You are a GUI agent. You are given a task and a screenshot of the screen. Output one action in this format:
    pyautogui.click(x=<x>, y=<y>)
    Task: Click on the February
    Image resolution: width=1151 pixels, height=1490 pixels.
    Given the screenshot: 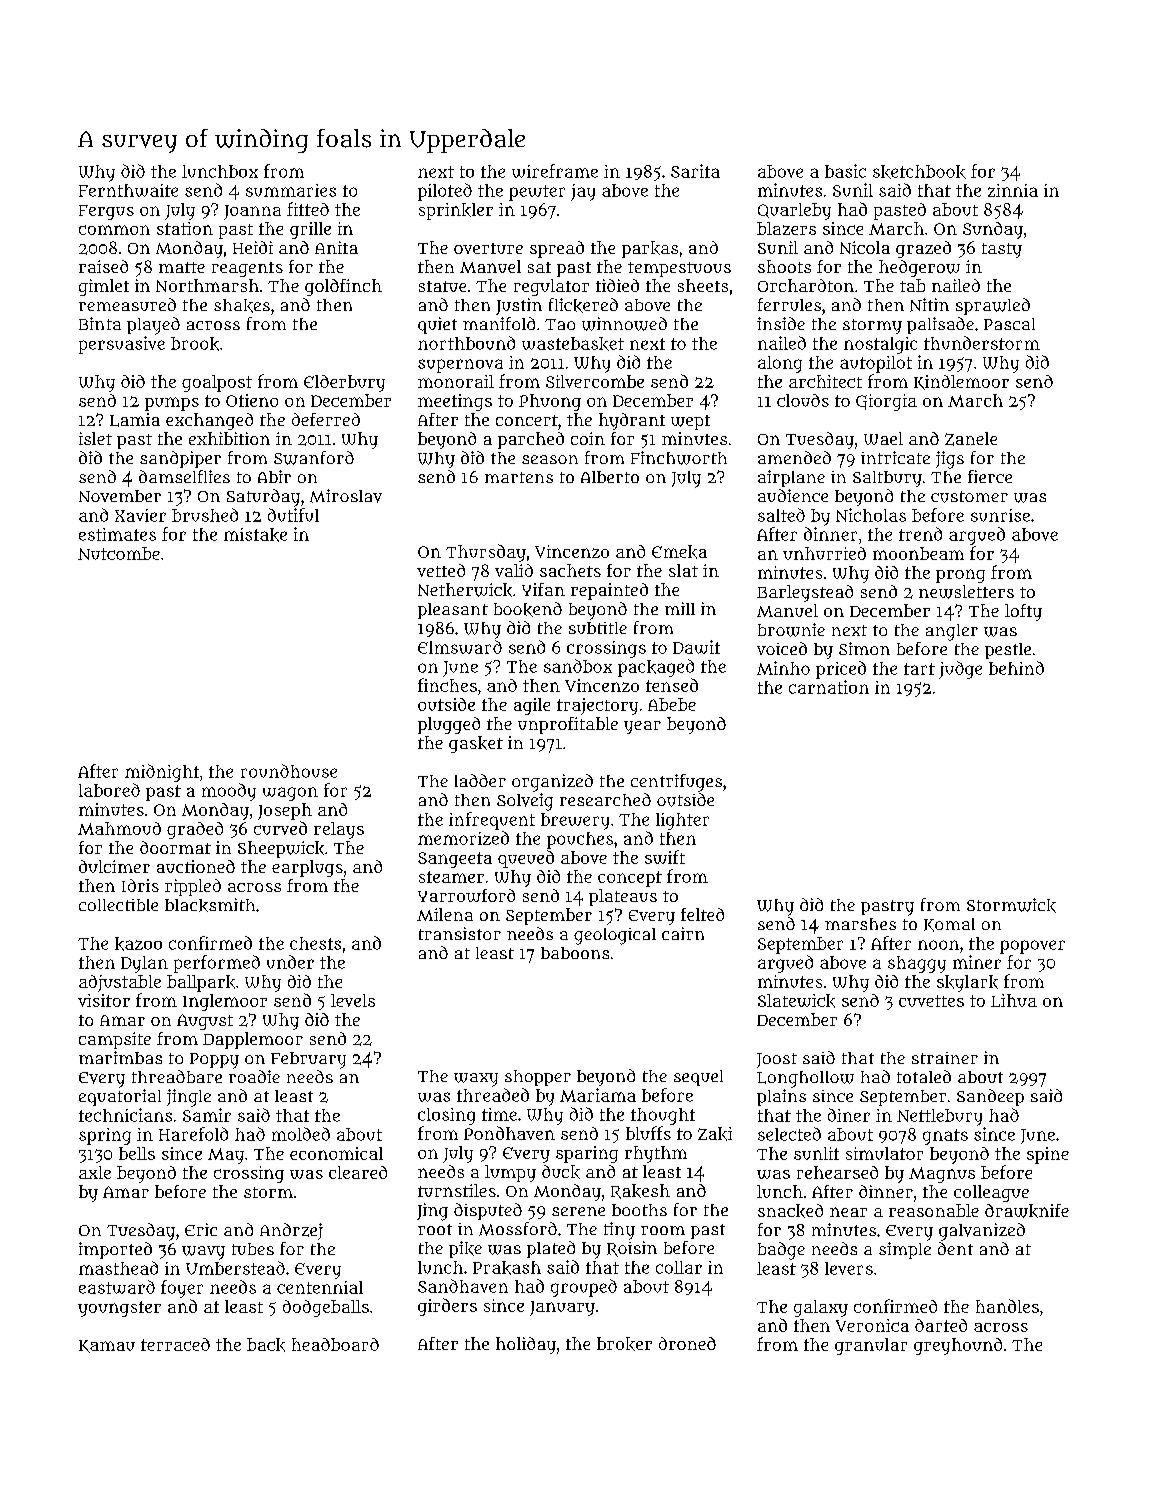 What is the action you would take?
    pyautogui.click(x=308, y=1060)
